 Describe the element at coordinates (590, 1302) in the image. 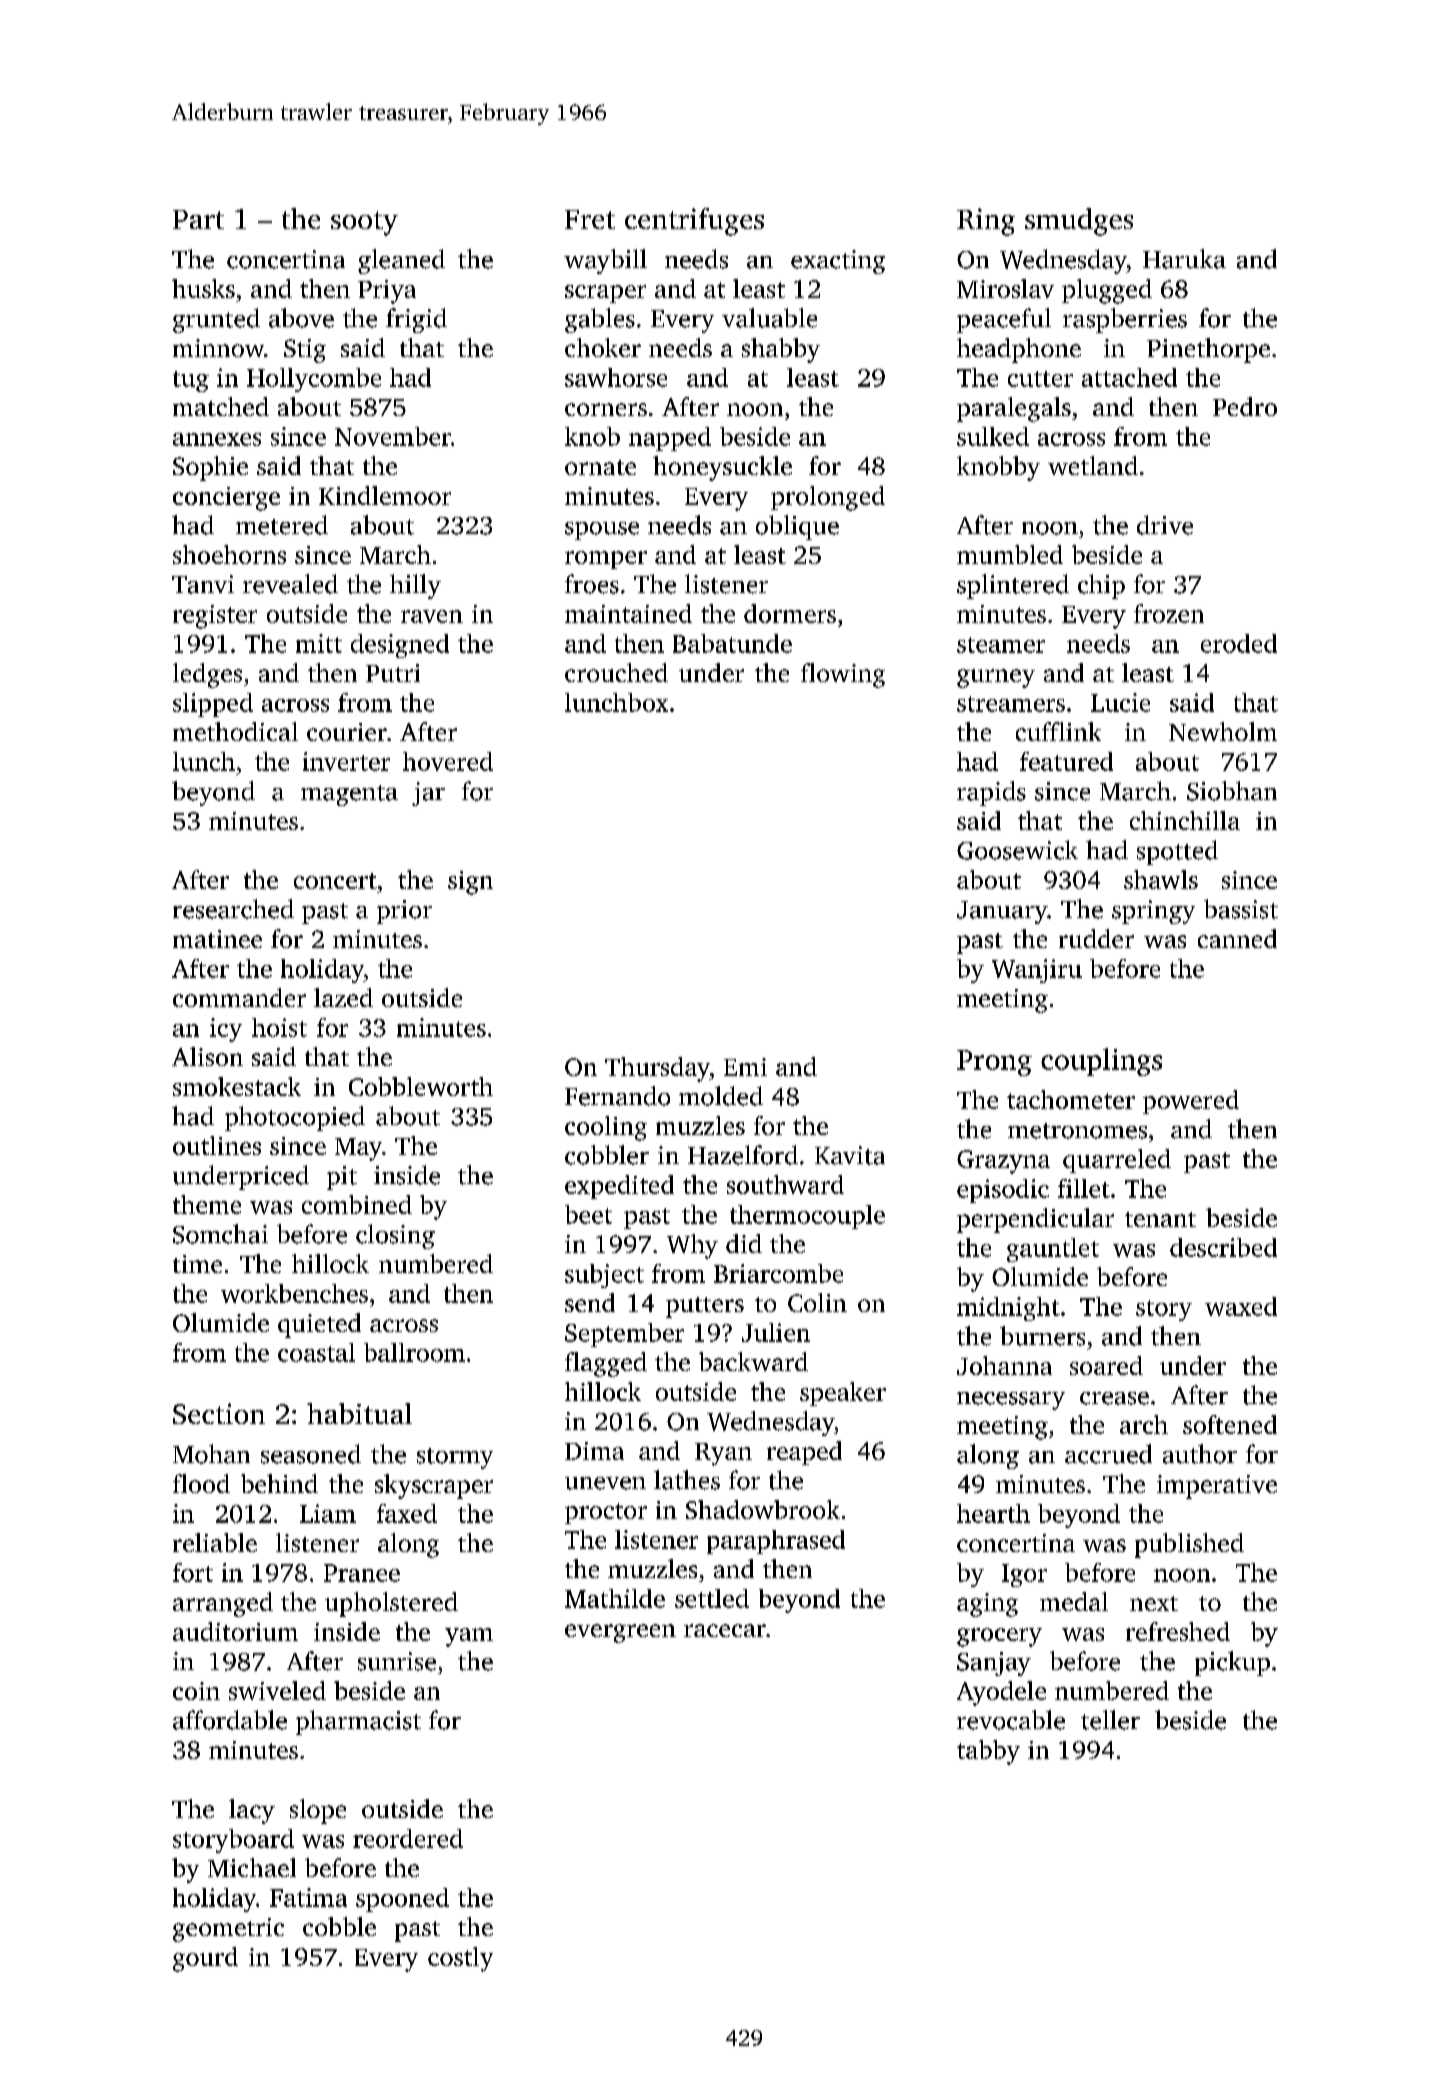

I see `send` at that location.
